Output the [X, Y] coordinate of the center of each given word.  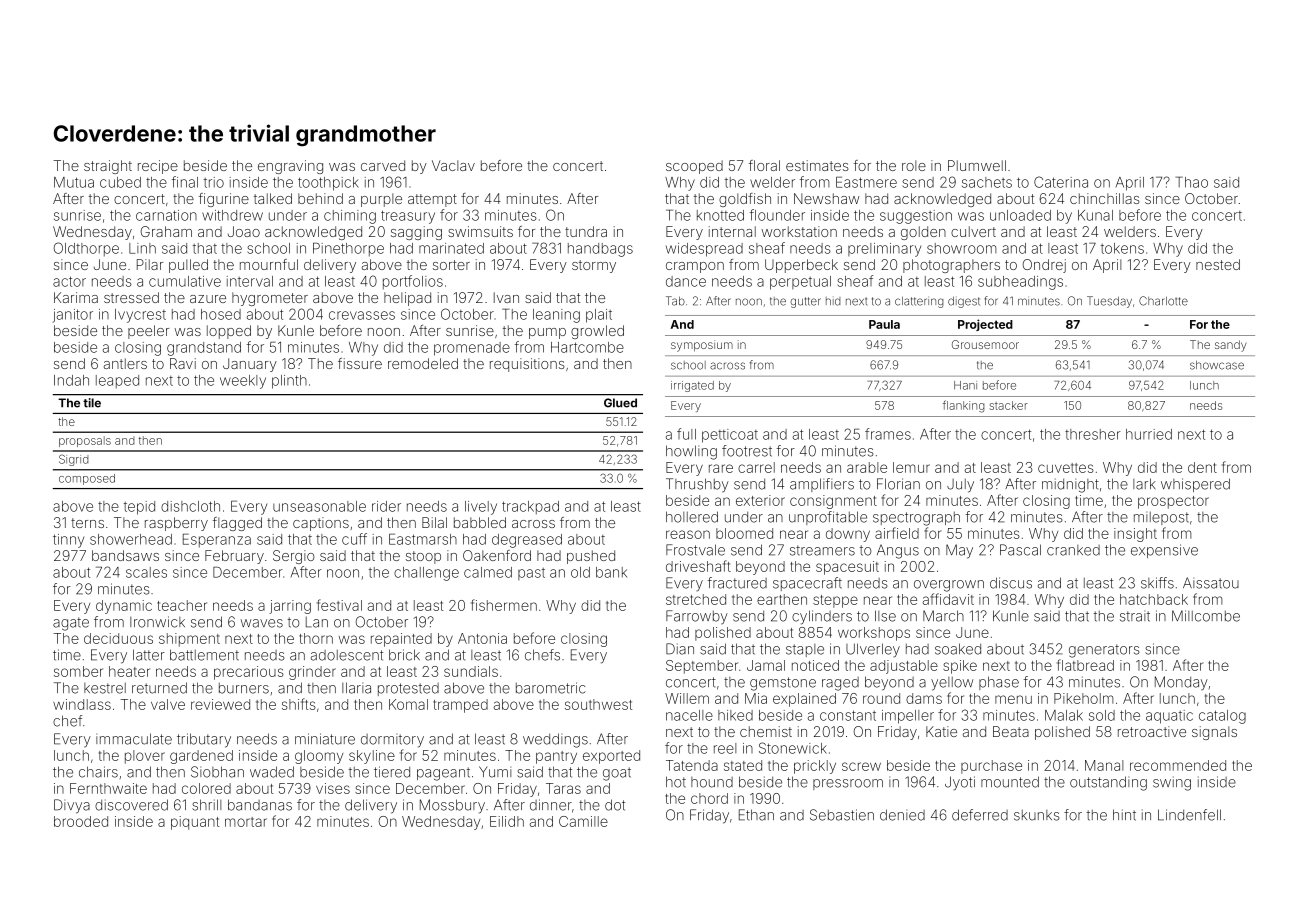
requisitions [527, 365]
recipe [158, 167]
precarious [249, 673]
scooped [694, 167]
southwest [598, 704]
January [250, 365]
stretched [696, 599]
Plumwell [977, 165]
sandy [1231, 346]
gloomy [319, 757]
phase [999, 683]
